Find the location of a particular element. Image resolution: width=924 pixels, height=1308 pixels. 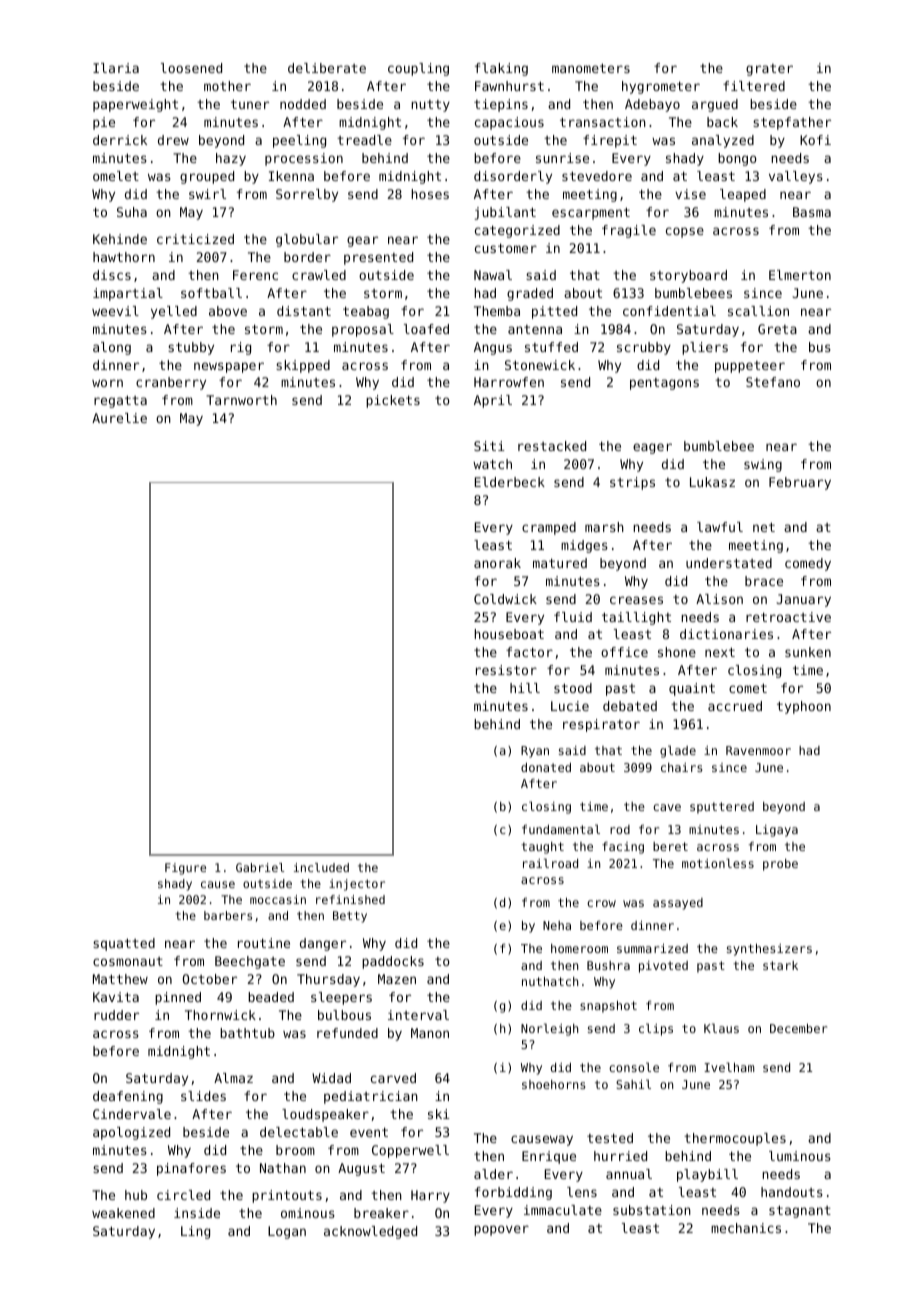

analyzed is located at coordinates (723, 141).
